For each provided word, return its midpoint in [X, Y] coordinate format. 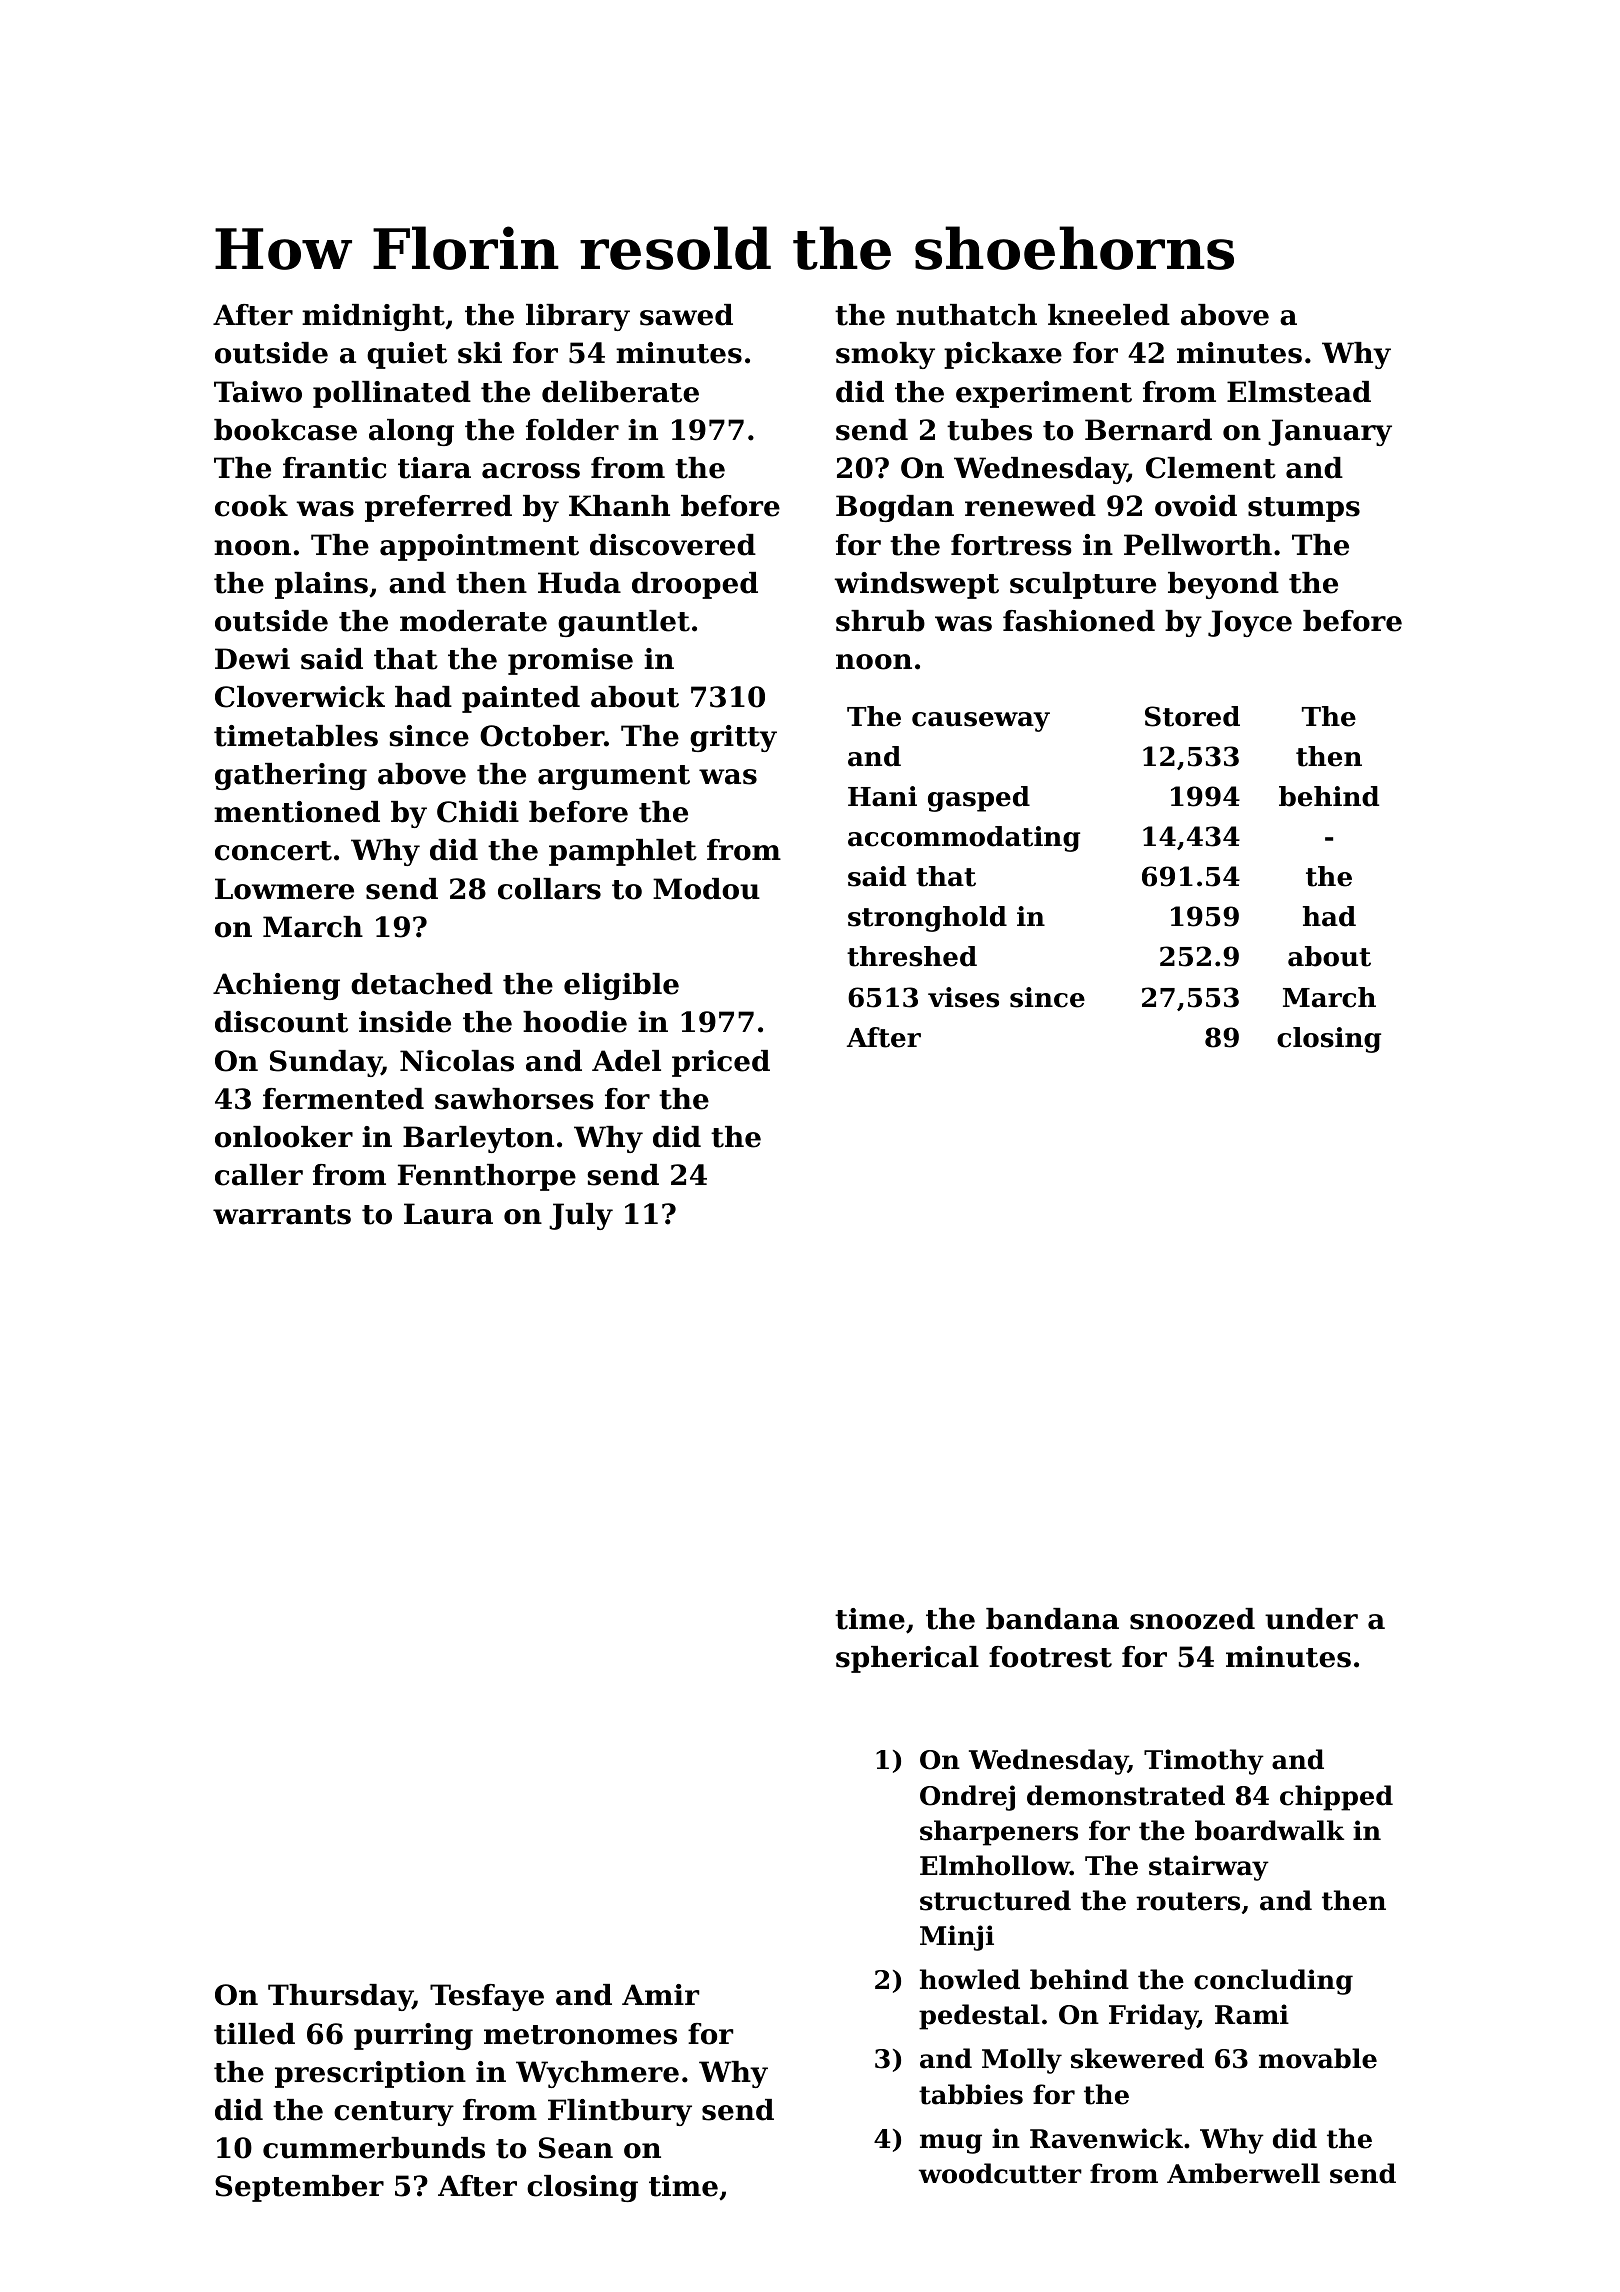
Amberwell [1243, 2173]
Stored [1192, 716]
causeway [981, 722]
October [542, 736]
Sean [576, 2148]
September [299, 2188]
